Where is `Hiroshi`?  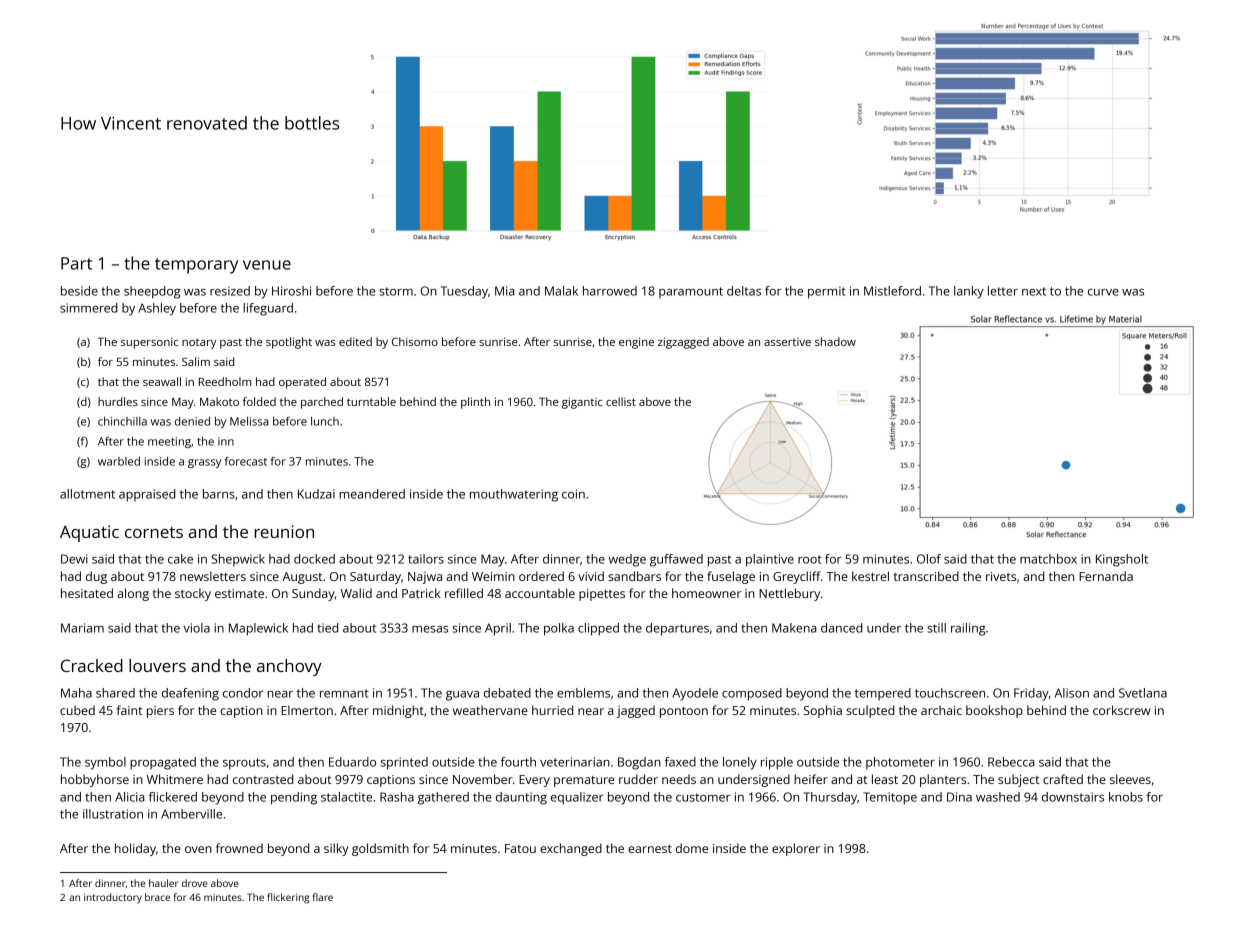
Hiroshi is located at coordinates (291, 291).
